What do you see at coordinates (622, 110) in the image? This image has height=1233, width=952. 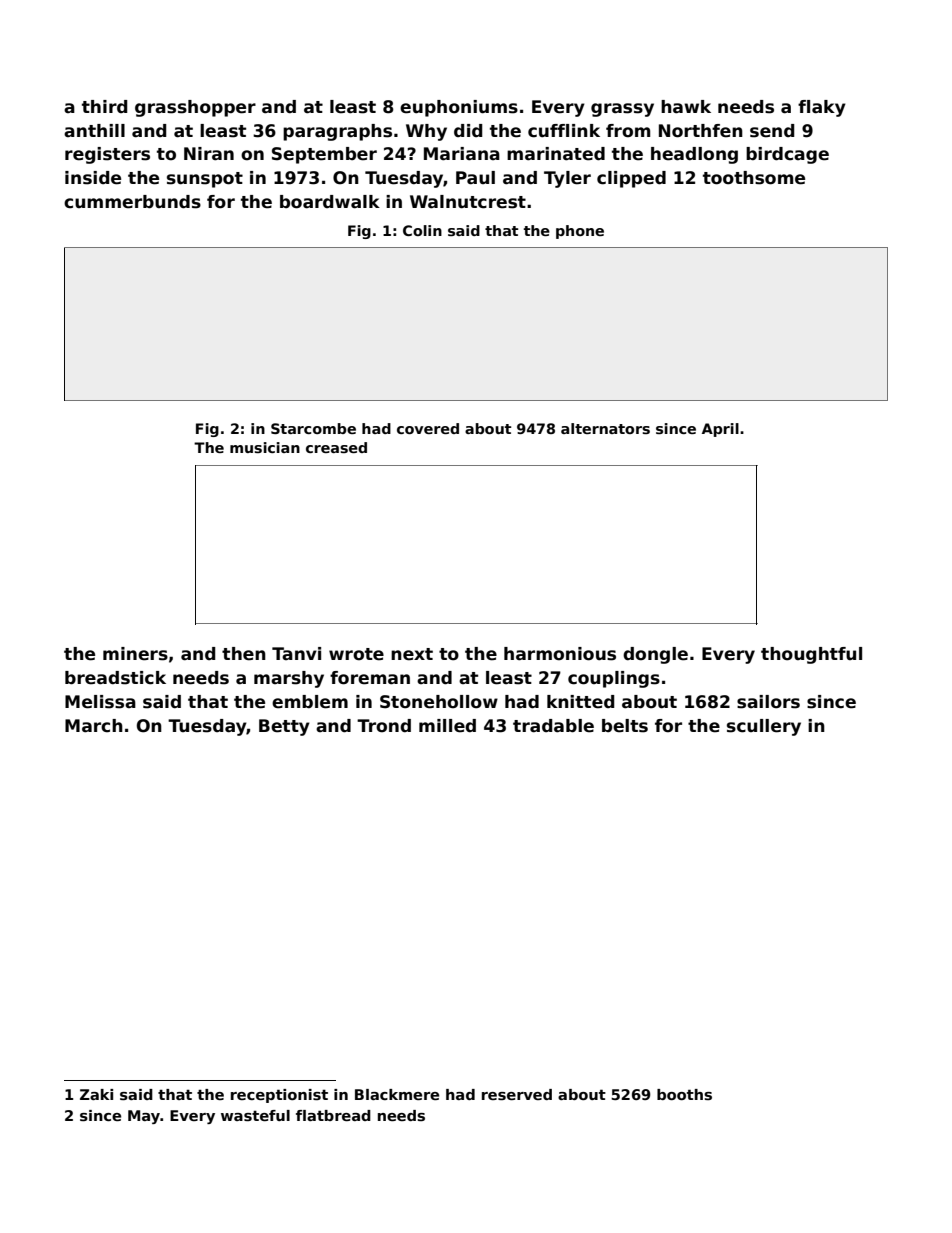 I see `grassy` at bounding box center [622, 110].
